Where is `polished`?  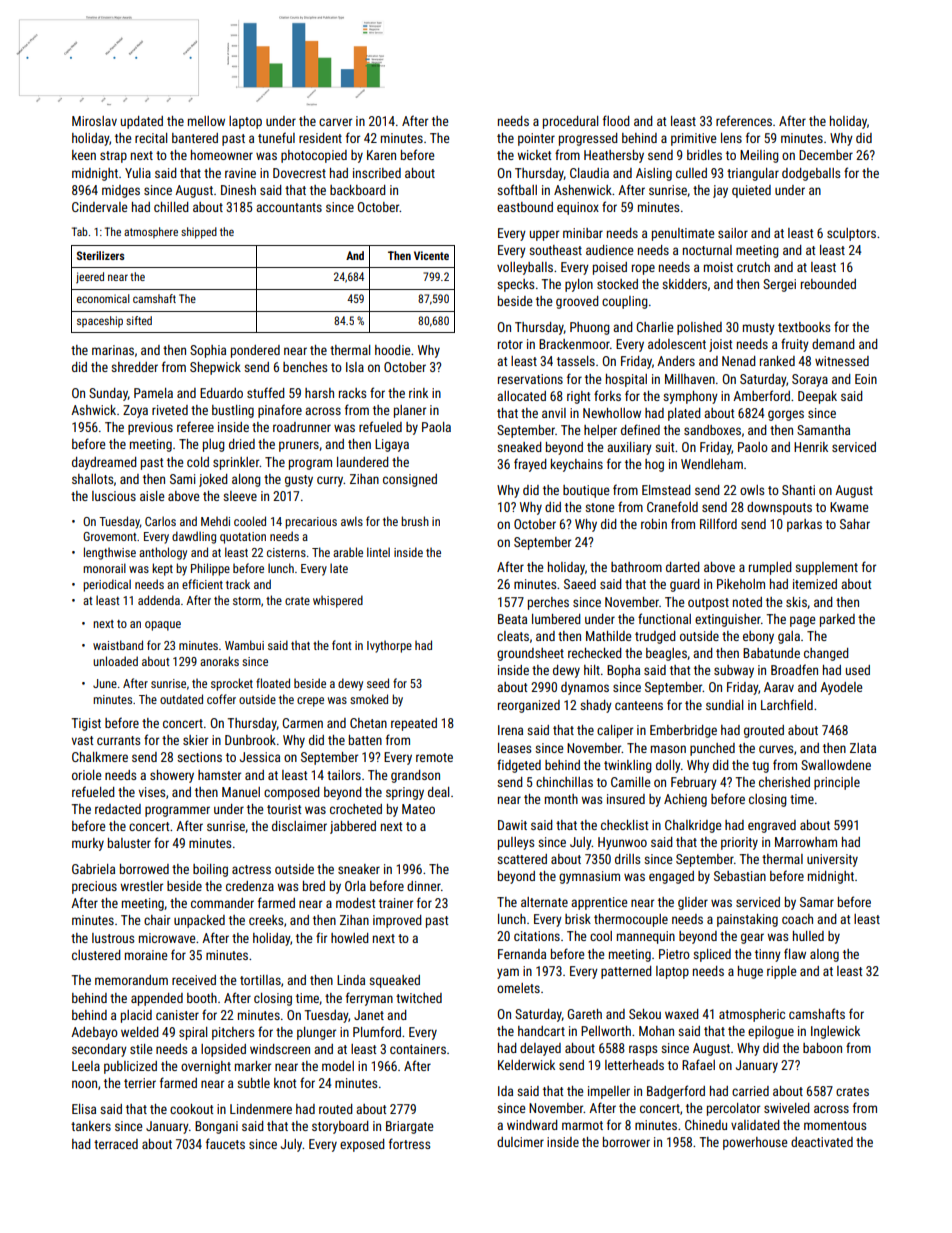 polished is located at coordinates (699, 328).
